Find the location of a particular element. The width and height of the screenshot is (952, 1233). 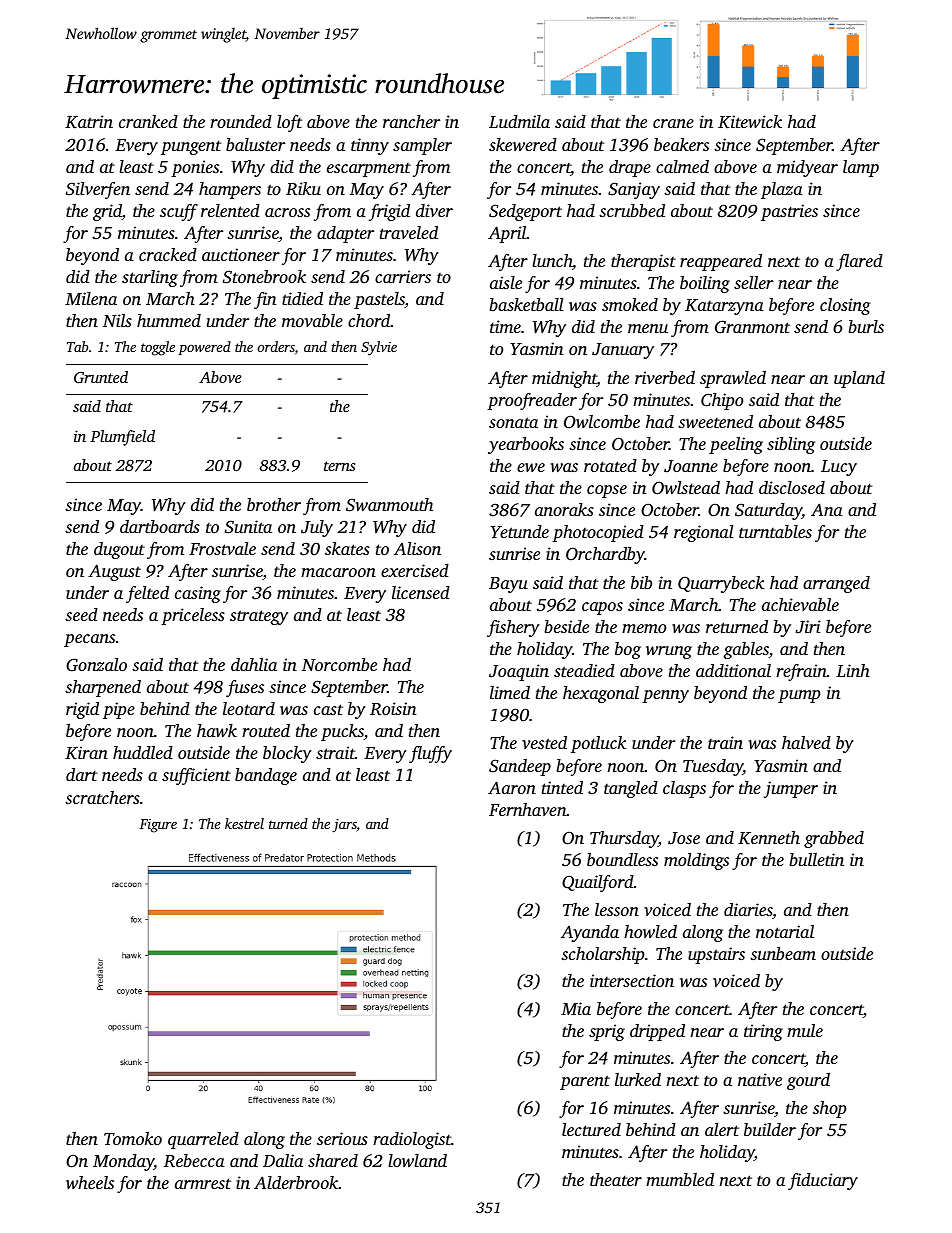

carriers is located at coordinates (403, 276).
